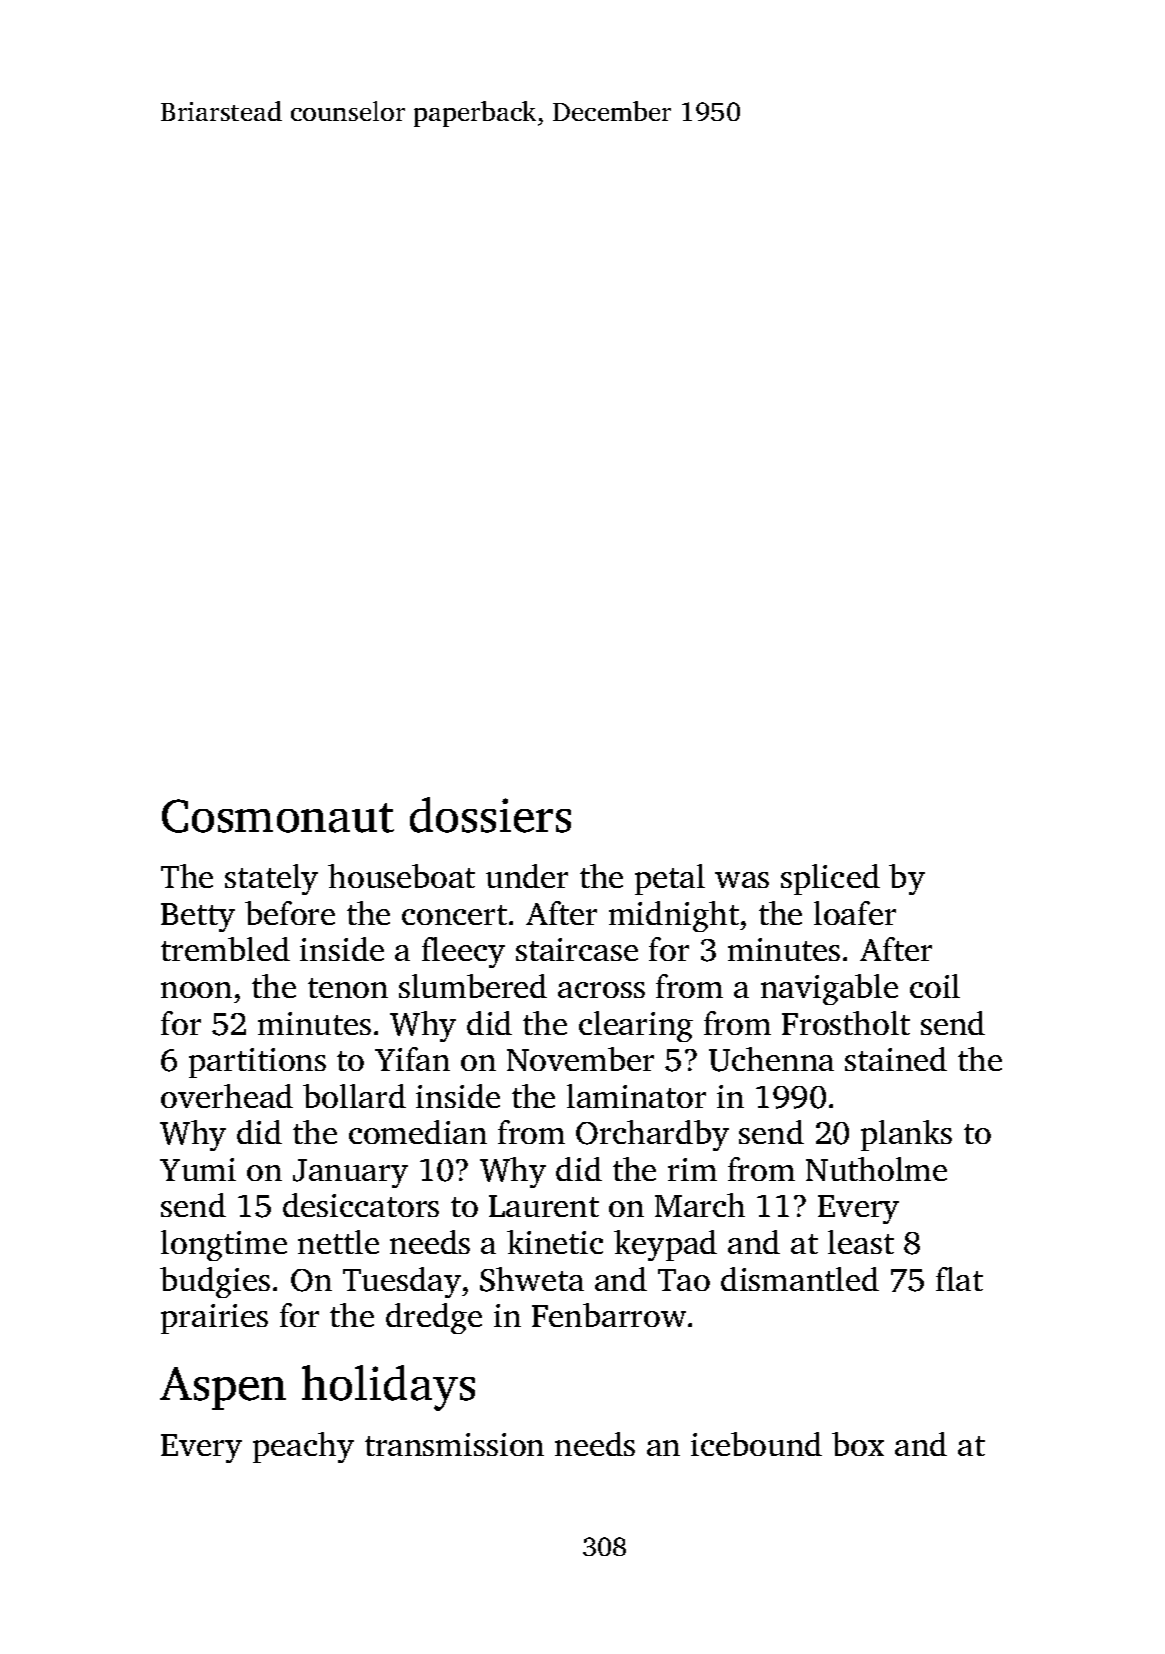 This screenshot has height=1654, width=1165. What do you see at coordinates (490, 815) in the screenshot?
I see `dossiers` at bounding box center [490, 815].
